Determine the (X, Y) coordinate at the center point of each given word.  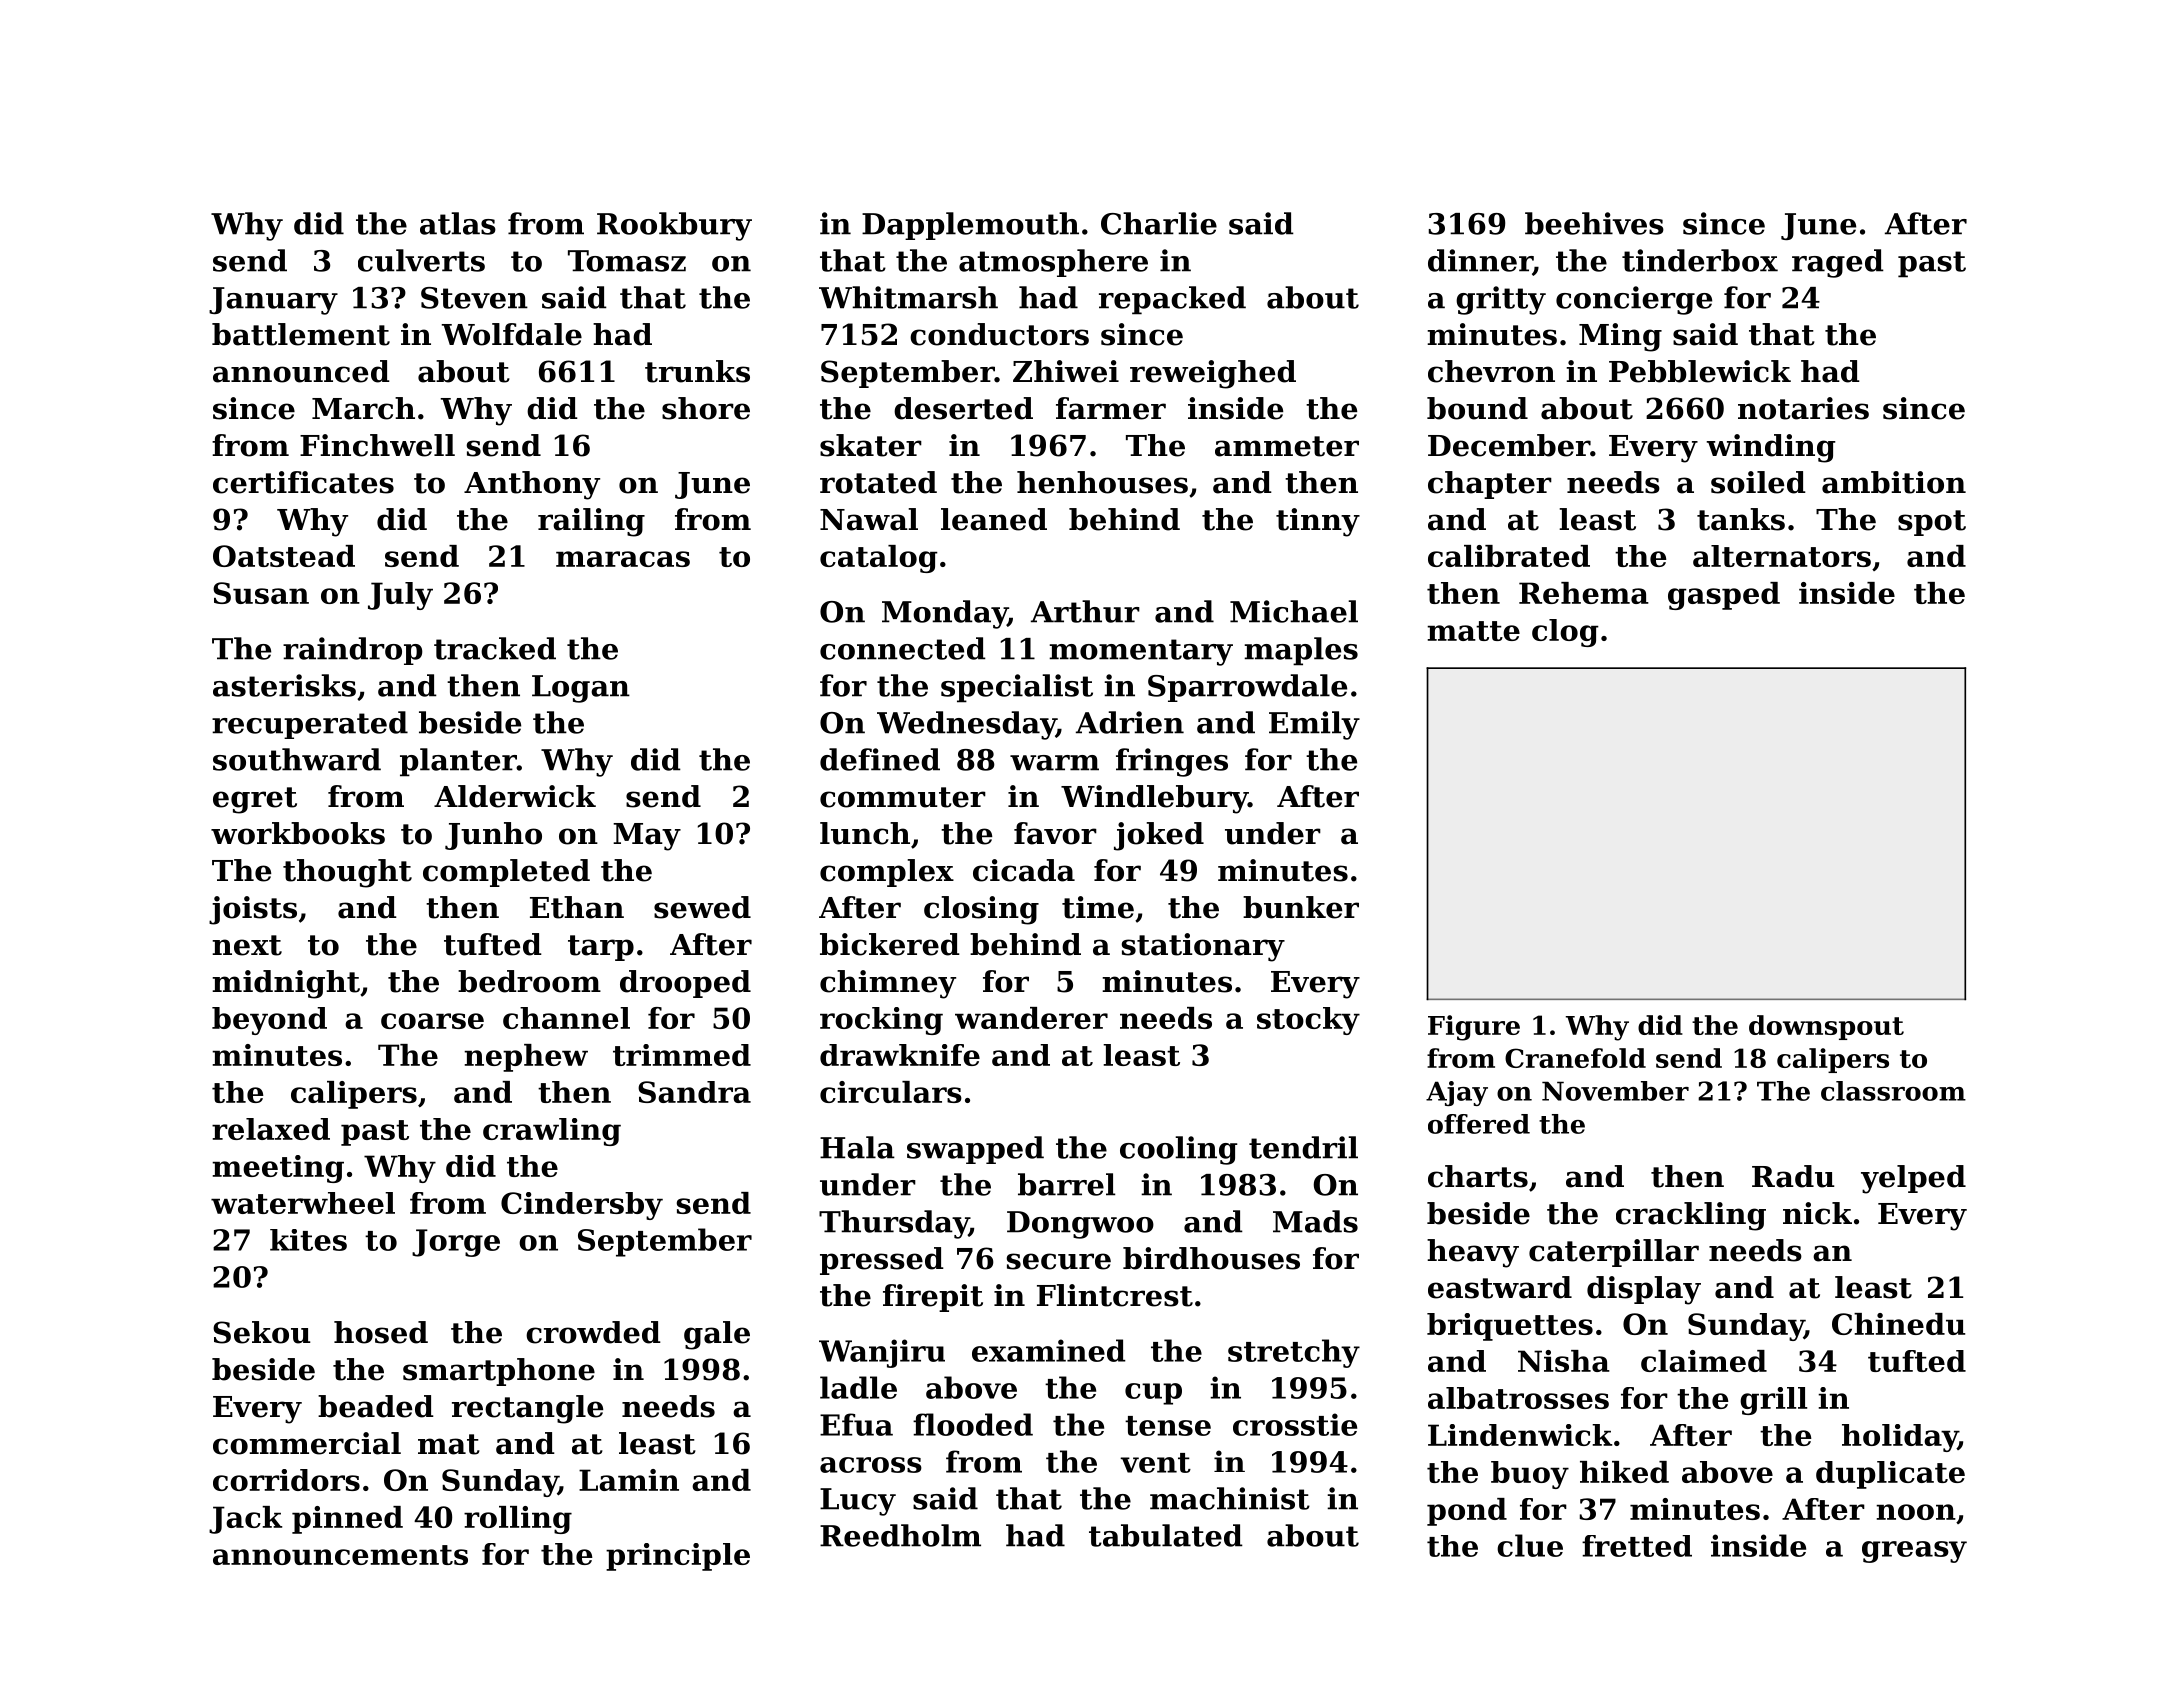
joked (1159, 836)
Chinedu (1898, 1324)
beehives (1594, 223)
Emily (1314, 725)
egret (255, 800)
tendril (1303, 1147)
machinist (1230, 1498)
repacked (1172, 300)
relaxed (271, 1129)
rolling (518, 1520)
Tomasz (627, 261)
